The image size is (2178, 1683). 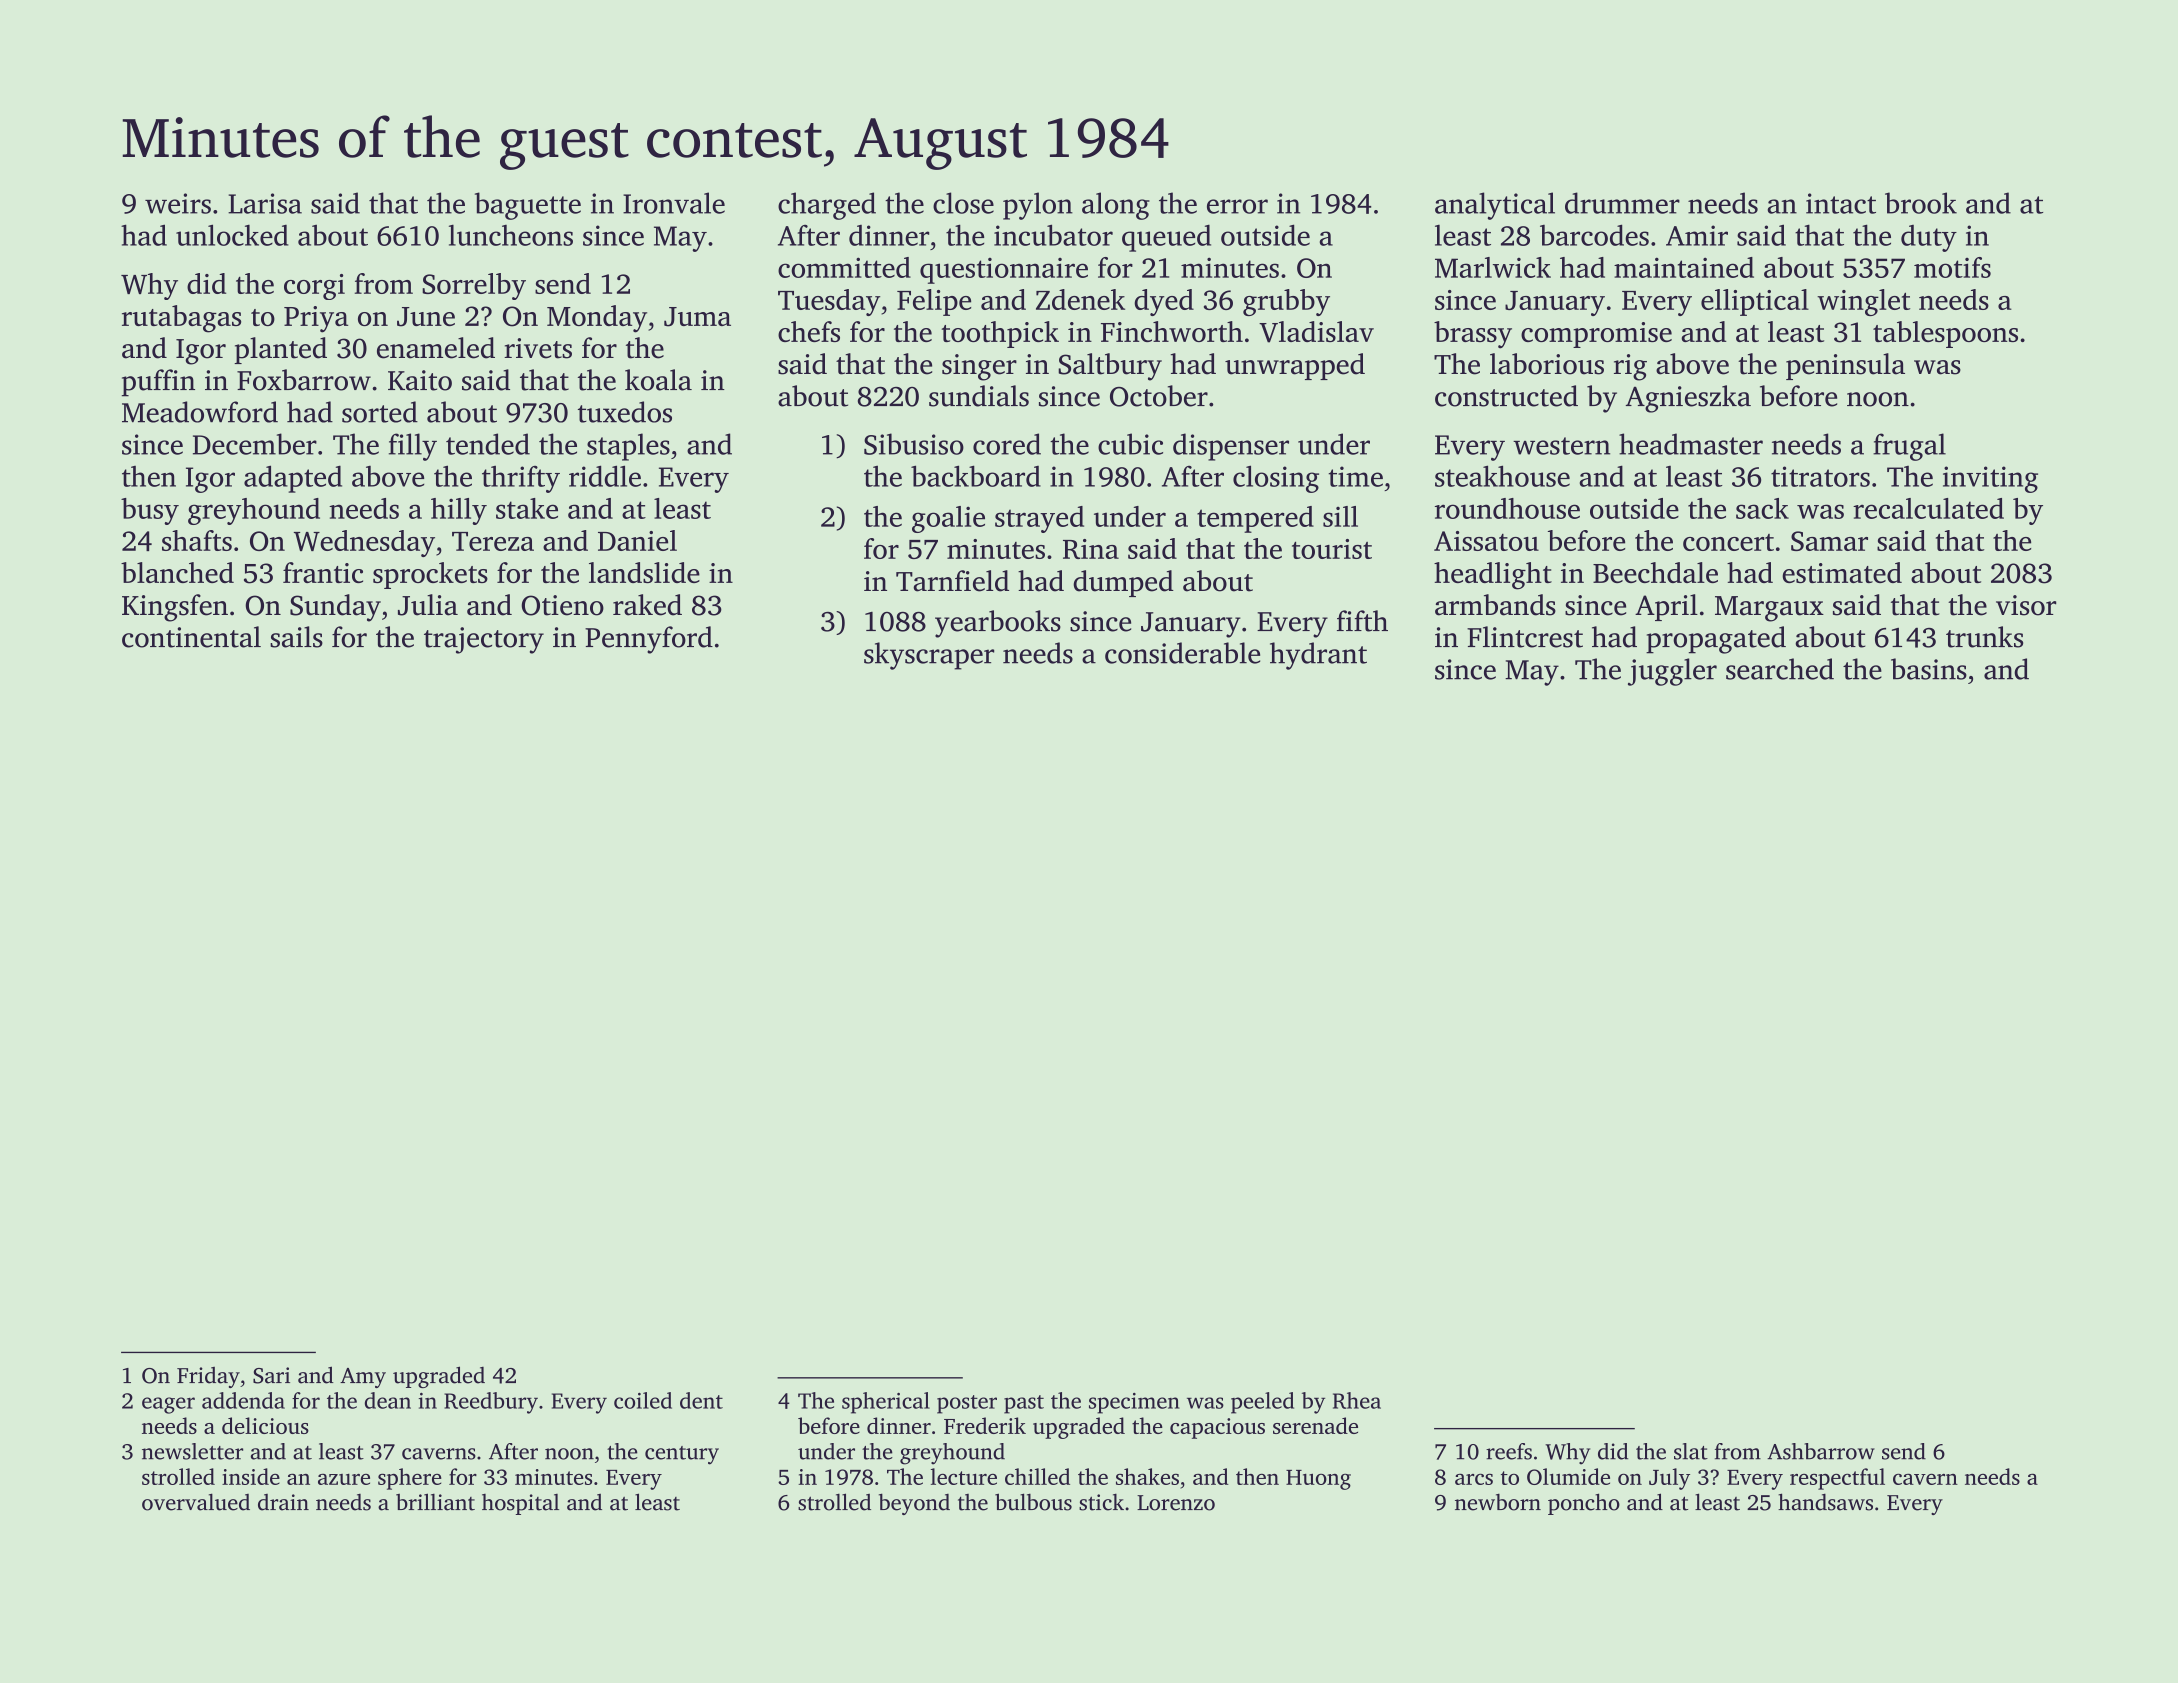 What do you see at coordinates (178, 203) in the screenshot?
I see `weirs` at bounding box center [178, 203].
